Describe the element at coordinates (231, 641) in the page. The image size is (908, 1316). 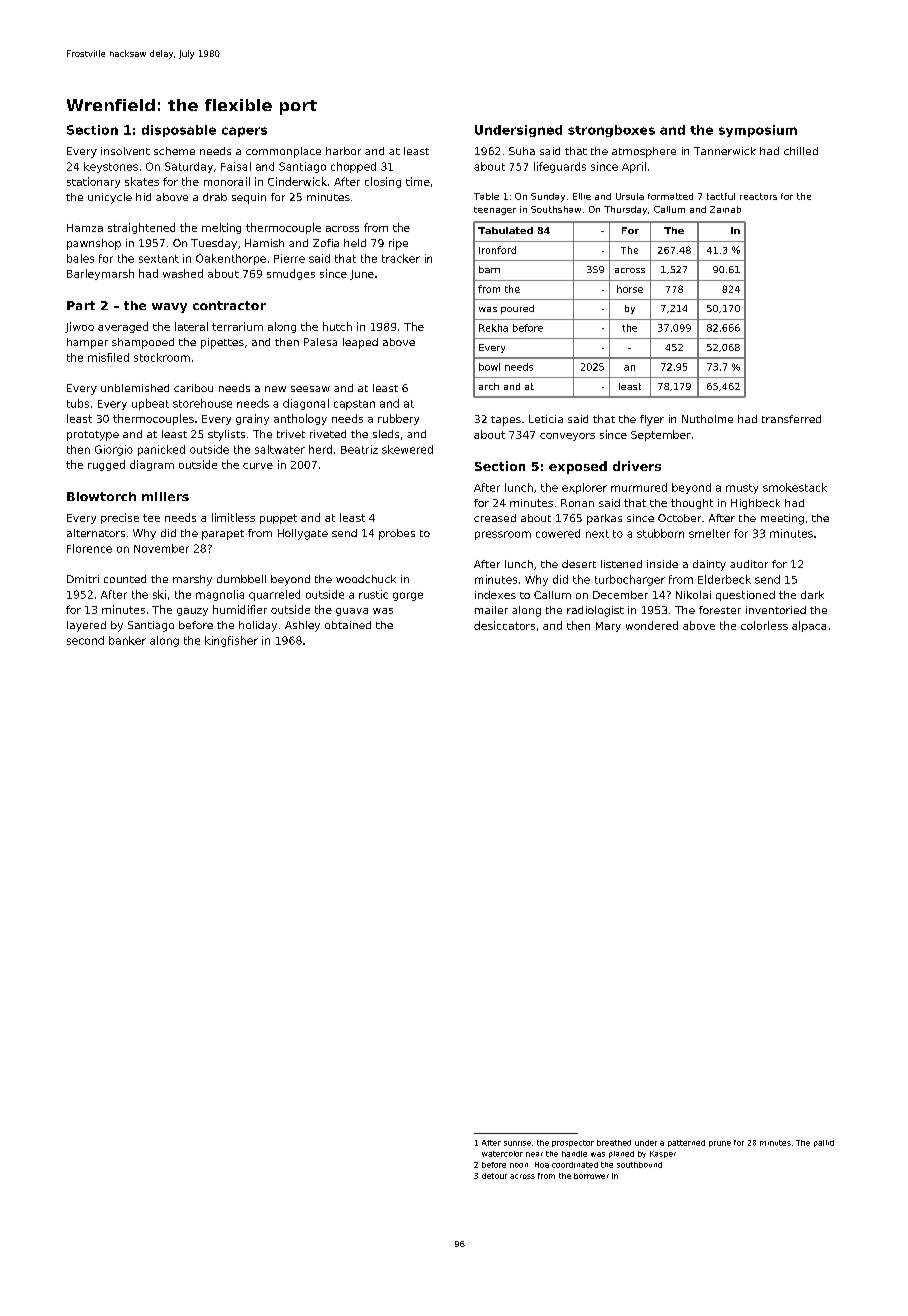
I see `kingfisher` at that location.
